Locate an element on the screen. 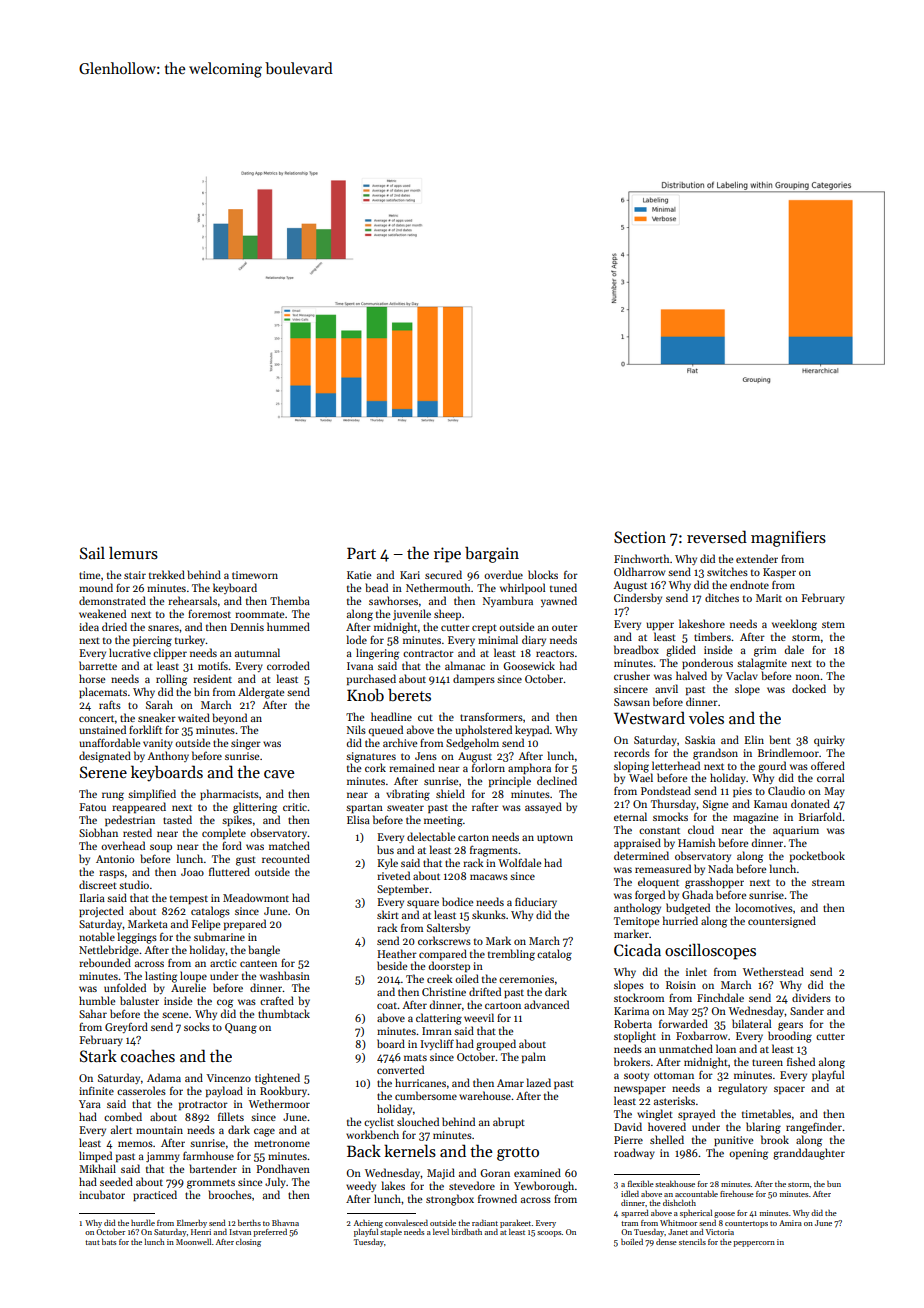  coaches is located at coordinates (148, 1055).
